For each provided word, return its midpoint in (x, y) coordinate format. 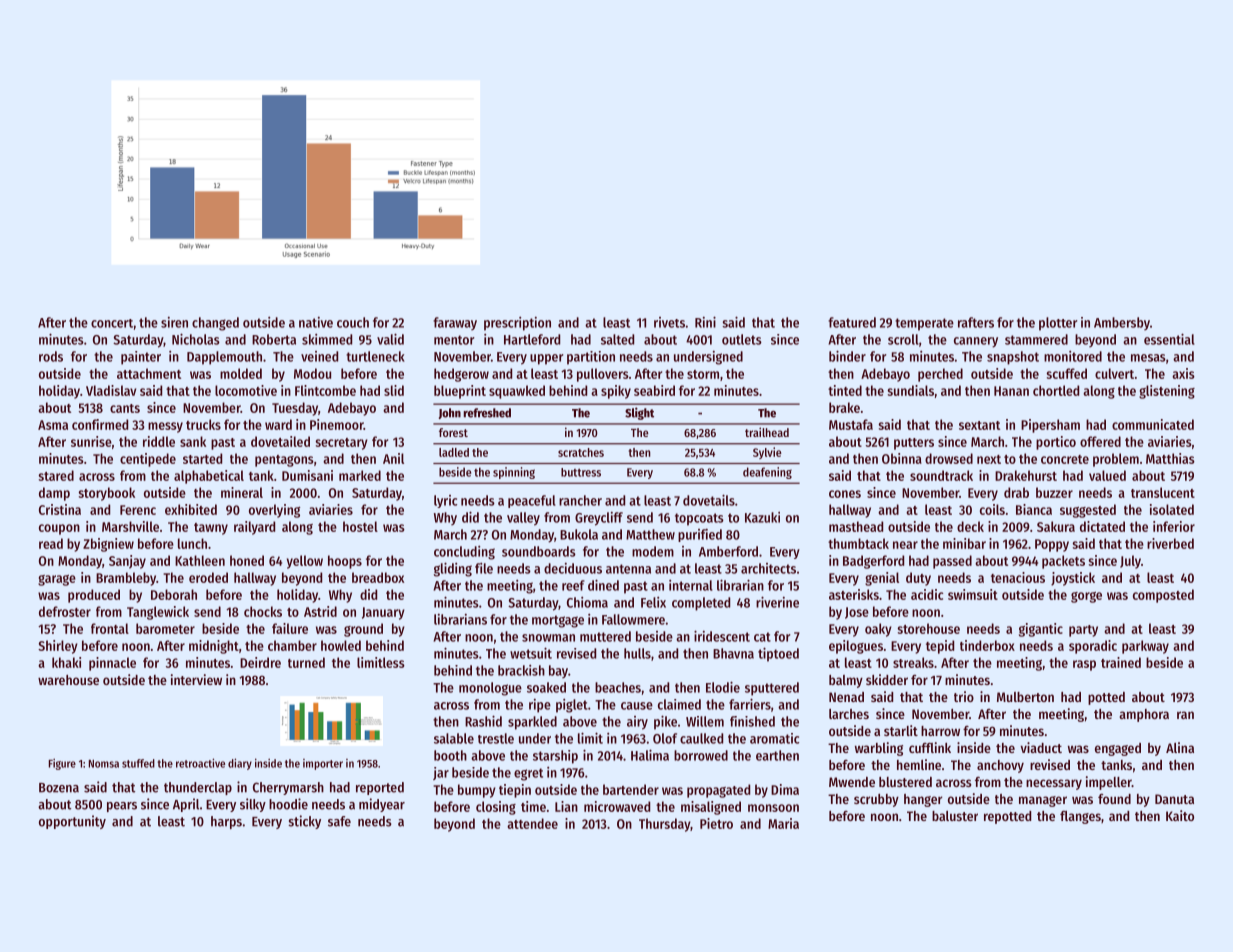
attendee (532, 823)
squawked (517, 392)
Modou (312, 373)
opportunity (72, 822)
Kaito (1180, 815)
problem (1116, 460)
